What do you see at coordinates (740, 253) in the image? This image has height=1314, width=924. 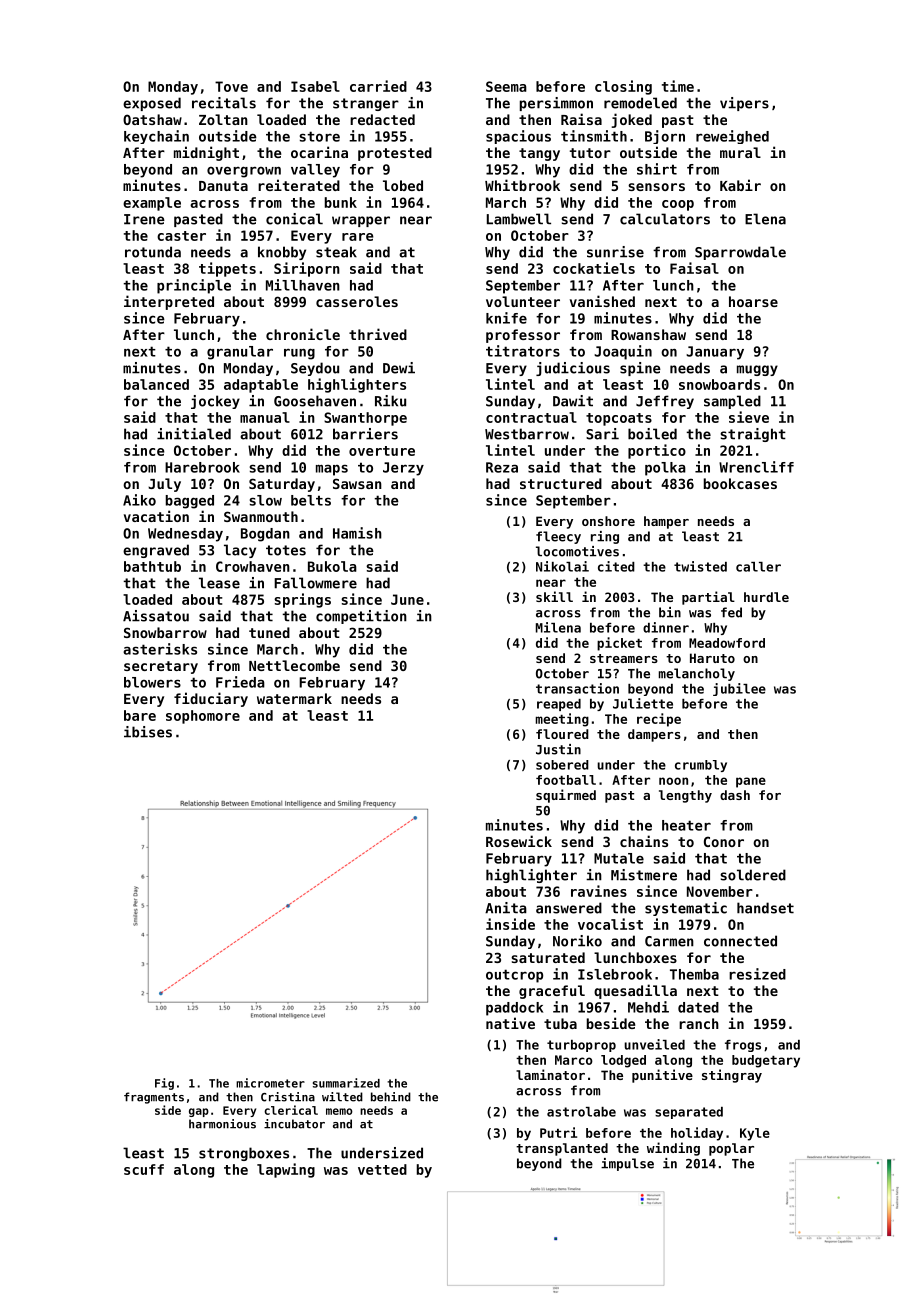 I see `Sparrowdale` at bounding box center [740, 253].
